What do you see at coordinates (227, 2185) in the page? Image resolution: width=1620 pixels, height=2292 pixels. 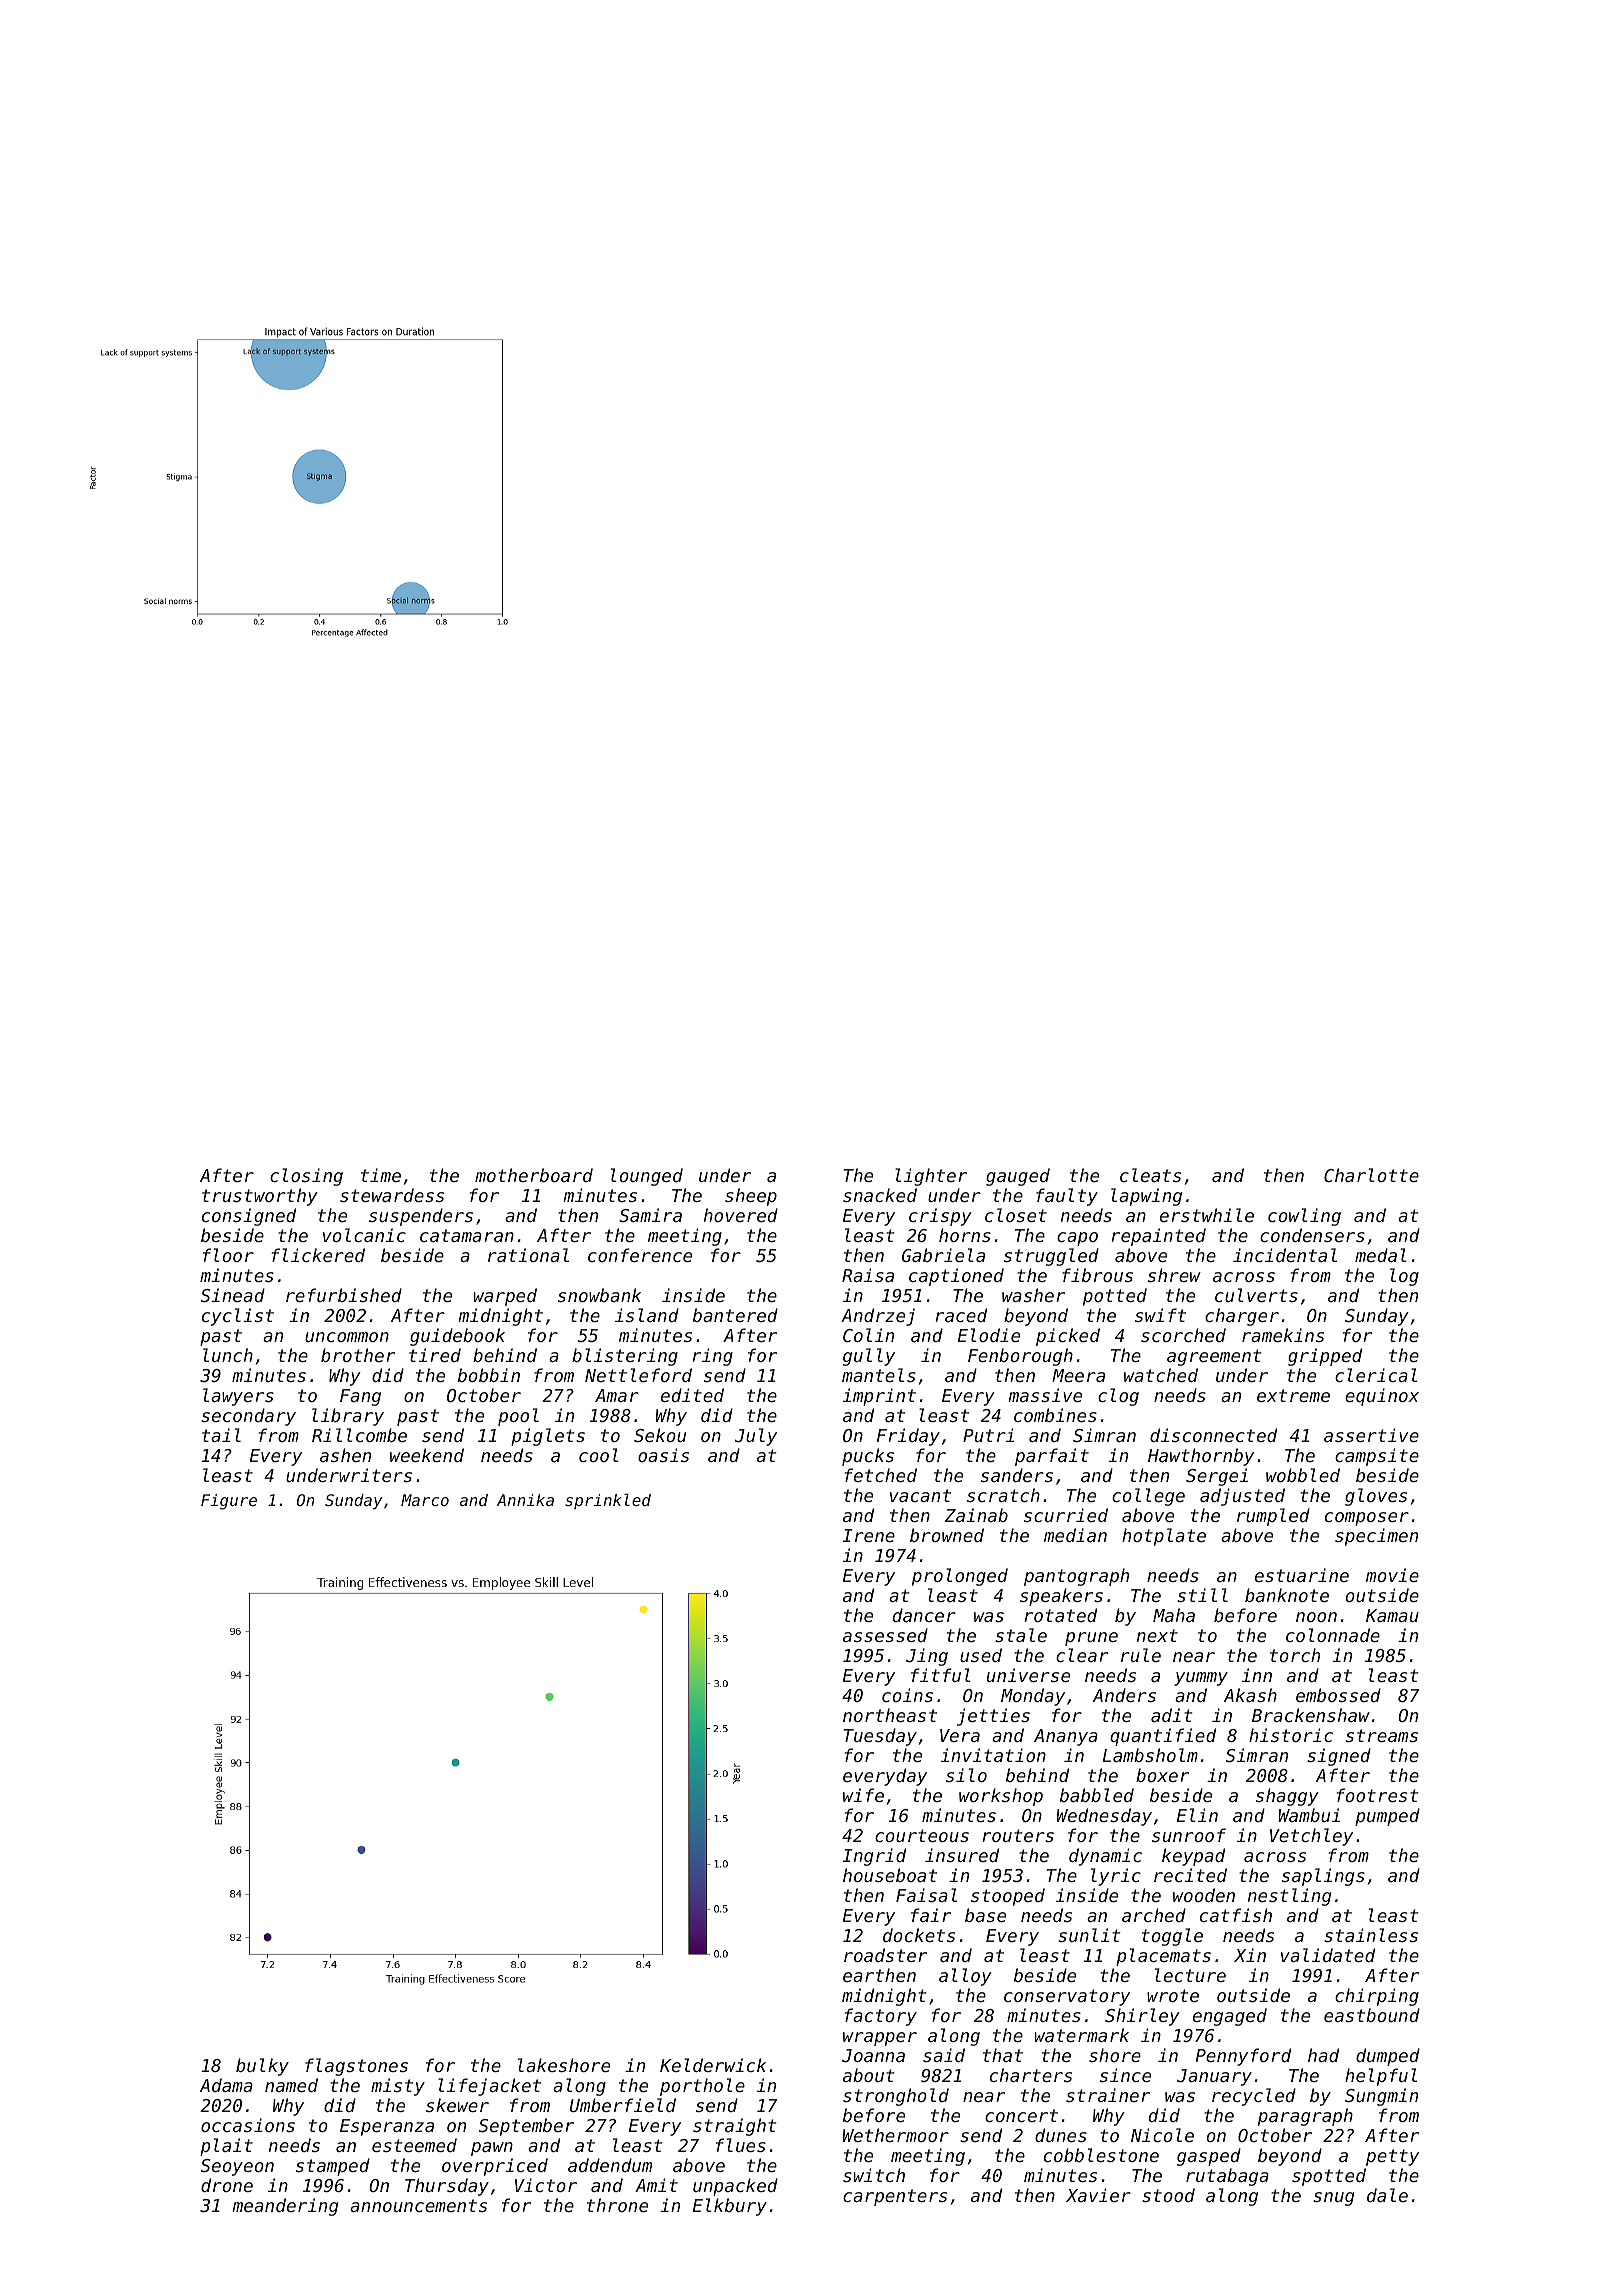 I see `drone` at bounding box center [227, 2185].
